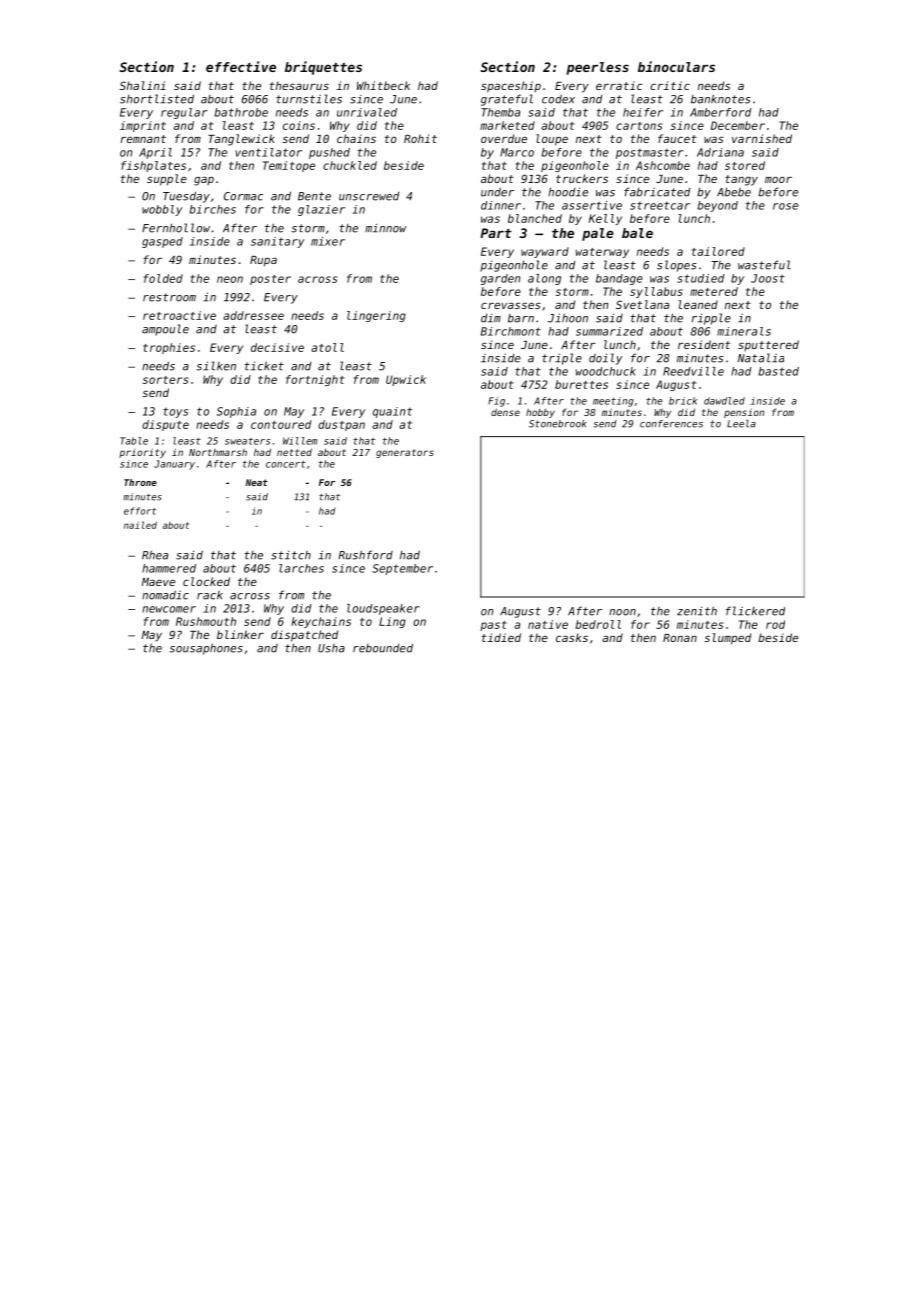  Describe the element at coordinates (253, 315) in the screenshot. I see `addressee` at that location.
